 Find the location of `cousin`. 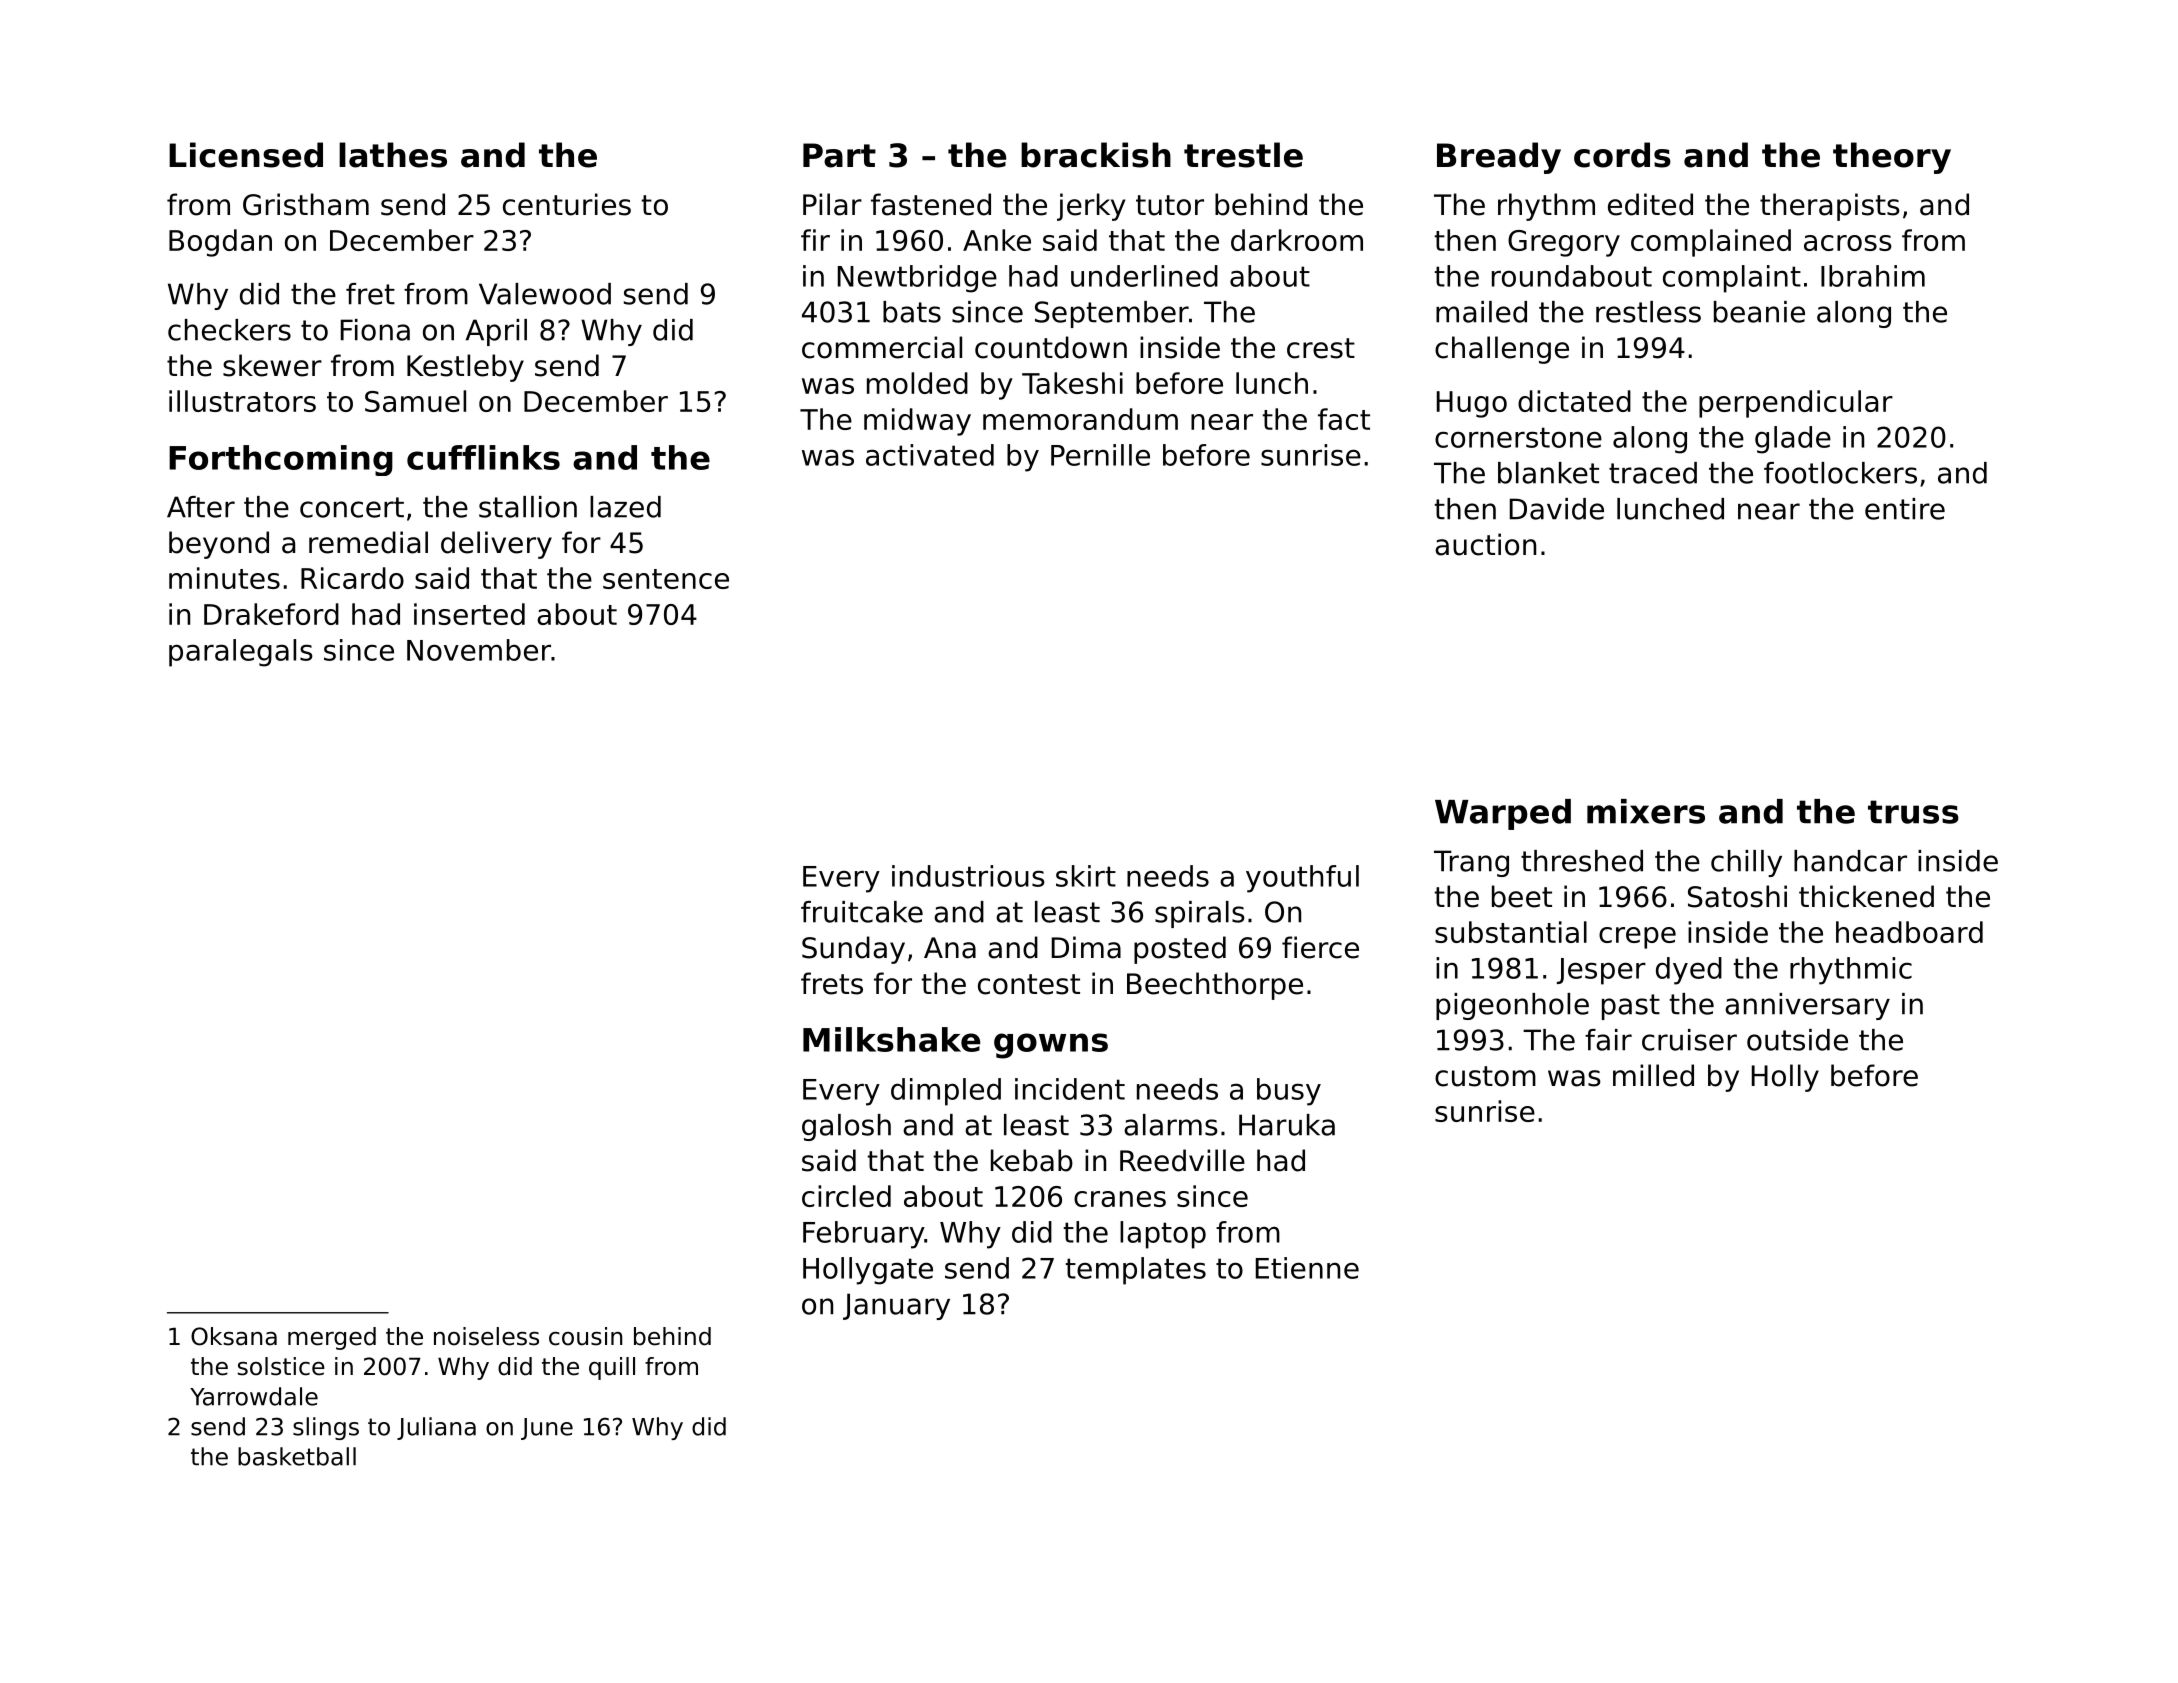

cousin is located at coordinates (585, 1336).
